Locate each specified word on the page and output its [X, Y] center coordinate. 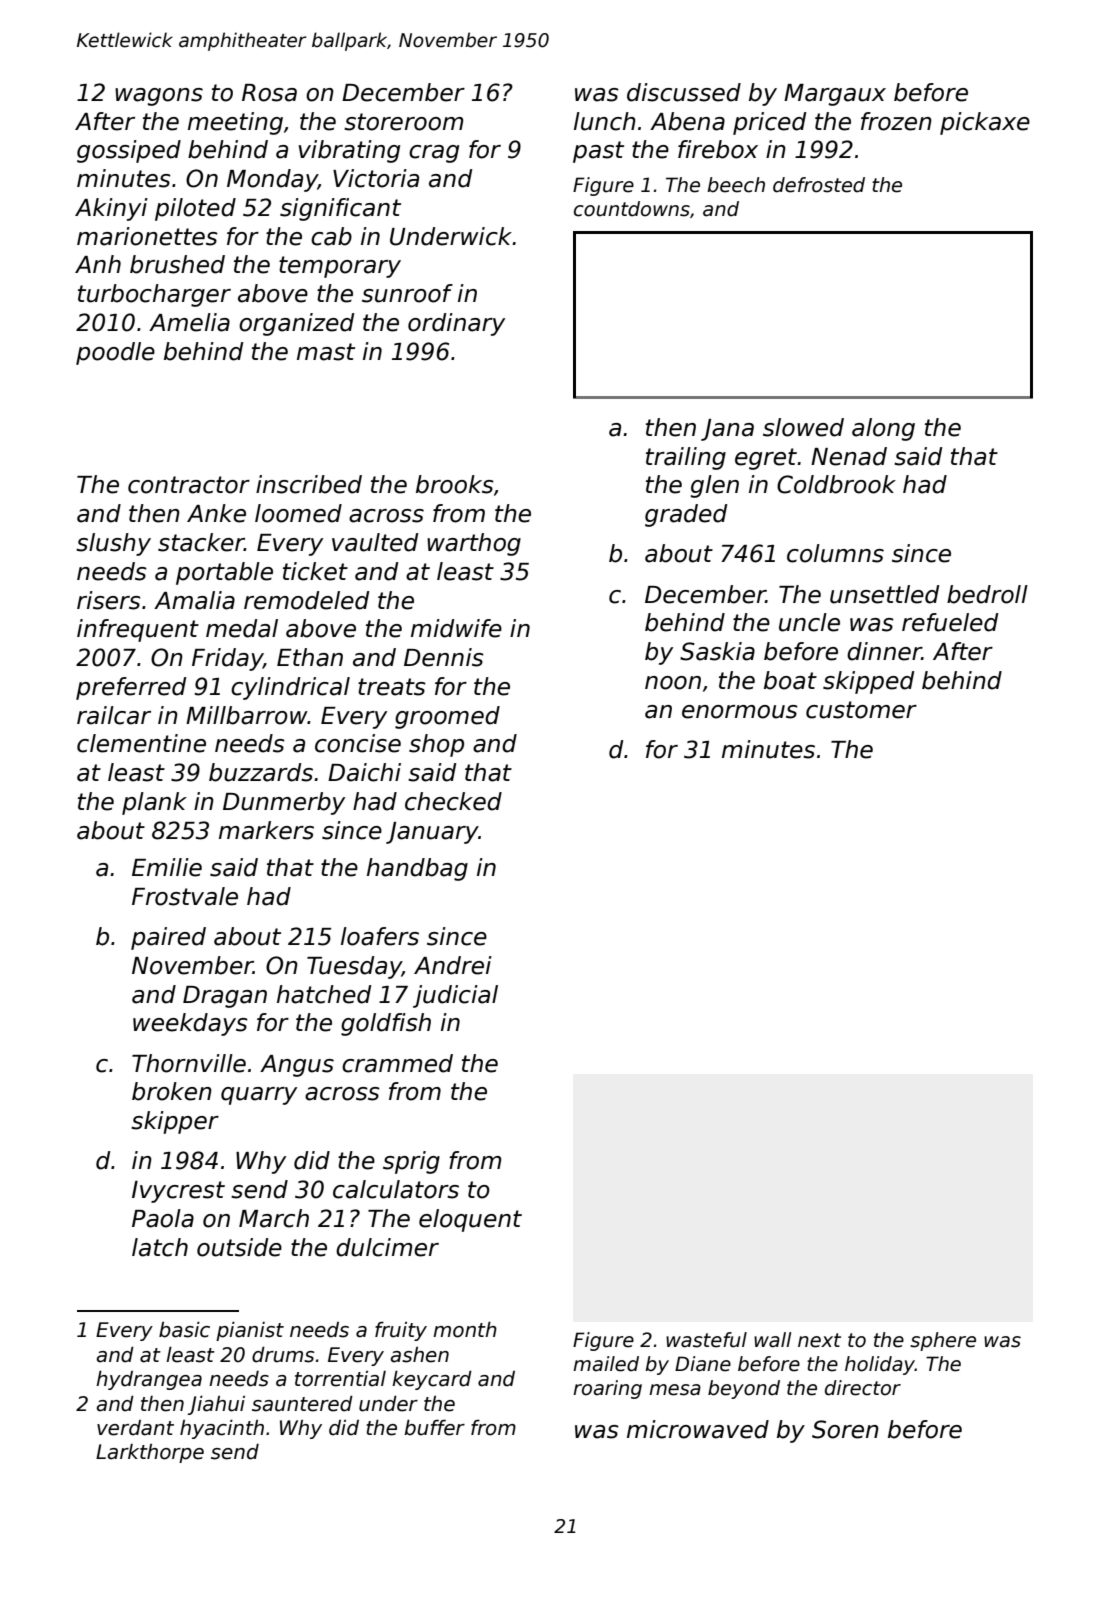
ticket [315, 571]
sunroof [407, 293]
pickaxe [985, 123]
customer [861, 710]
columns [835, 553]
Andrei [453, 965]
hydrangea [149, 1380]
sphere [943, 1341]
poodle [115, 353]
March [274, 1218]
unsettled [884, 594]
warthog [474, 544]
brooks [455, 484]
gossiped [129, 151]
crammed [397, 1063]
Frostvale [185, 896]
